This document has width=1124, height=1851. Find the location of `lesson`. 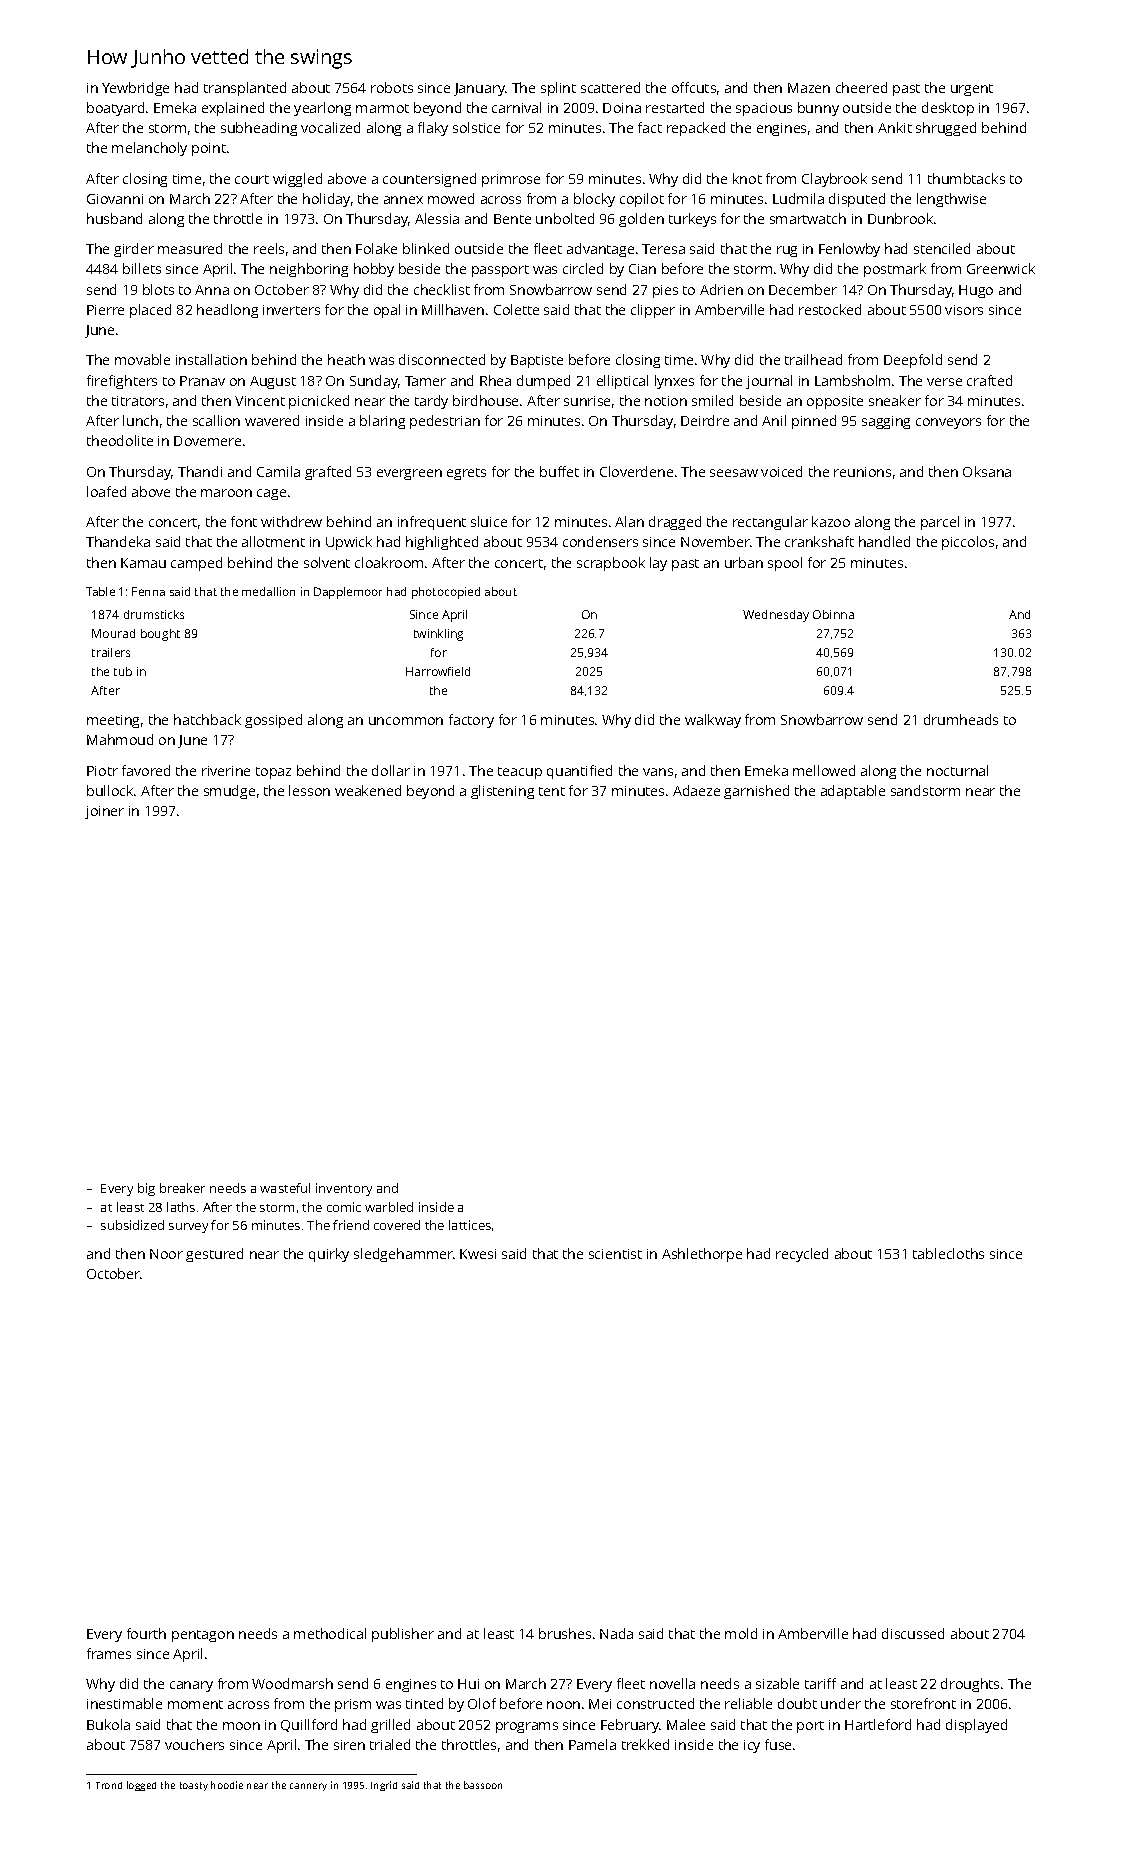

lesson is located at coordinates (309, 790).
